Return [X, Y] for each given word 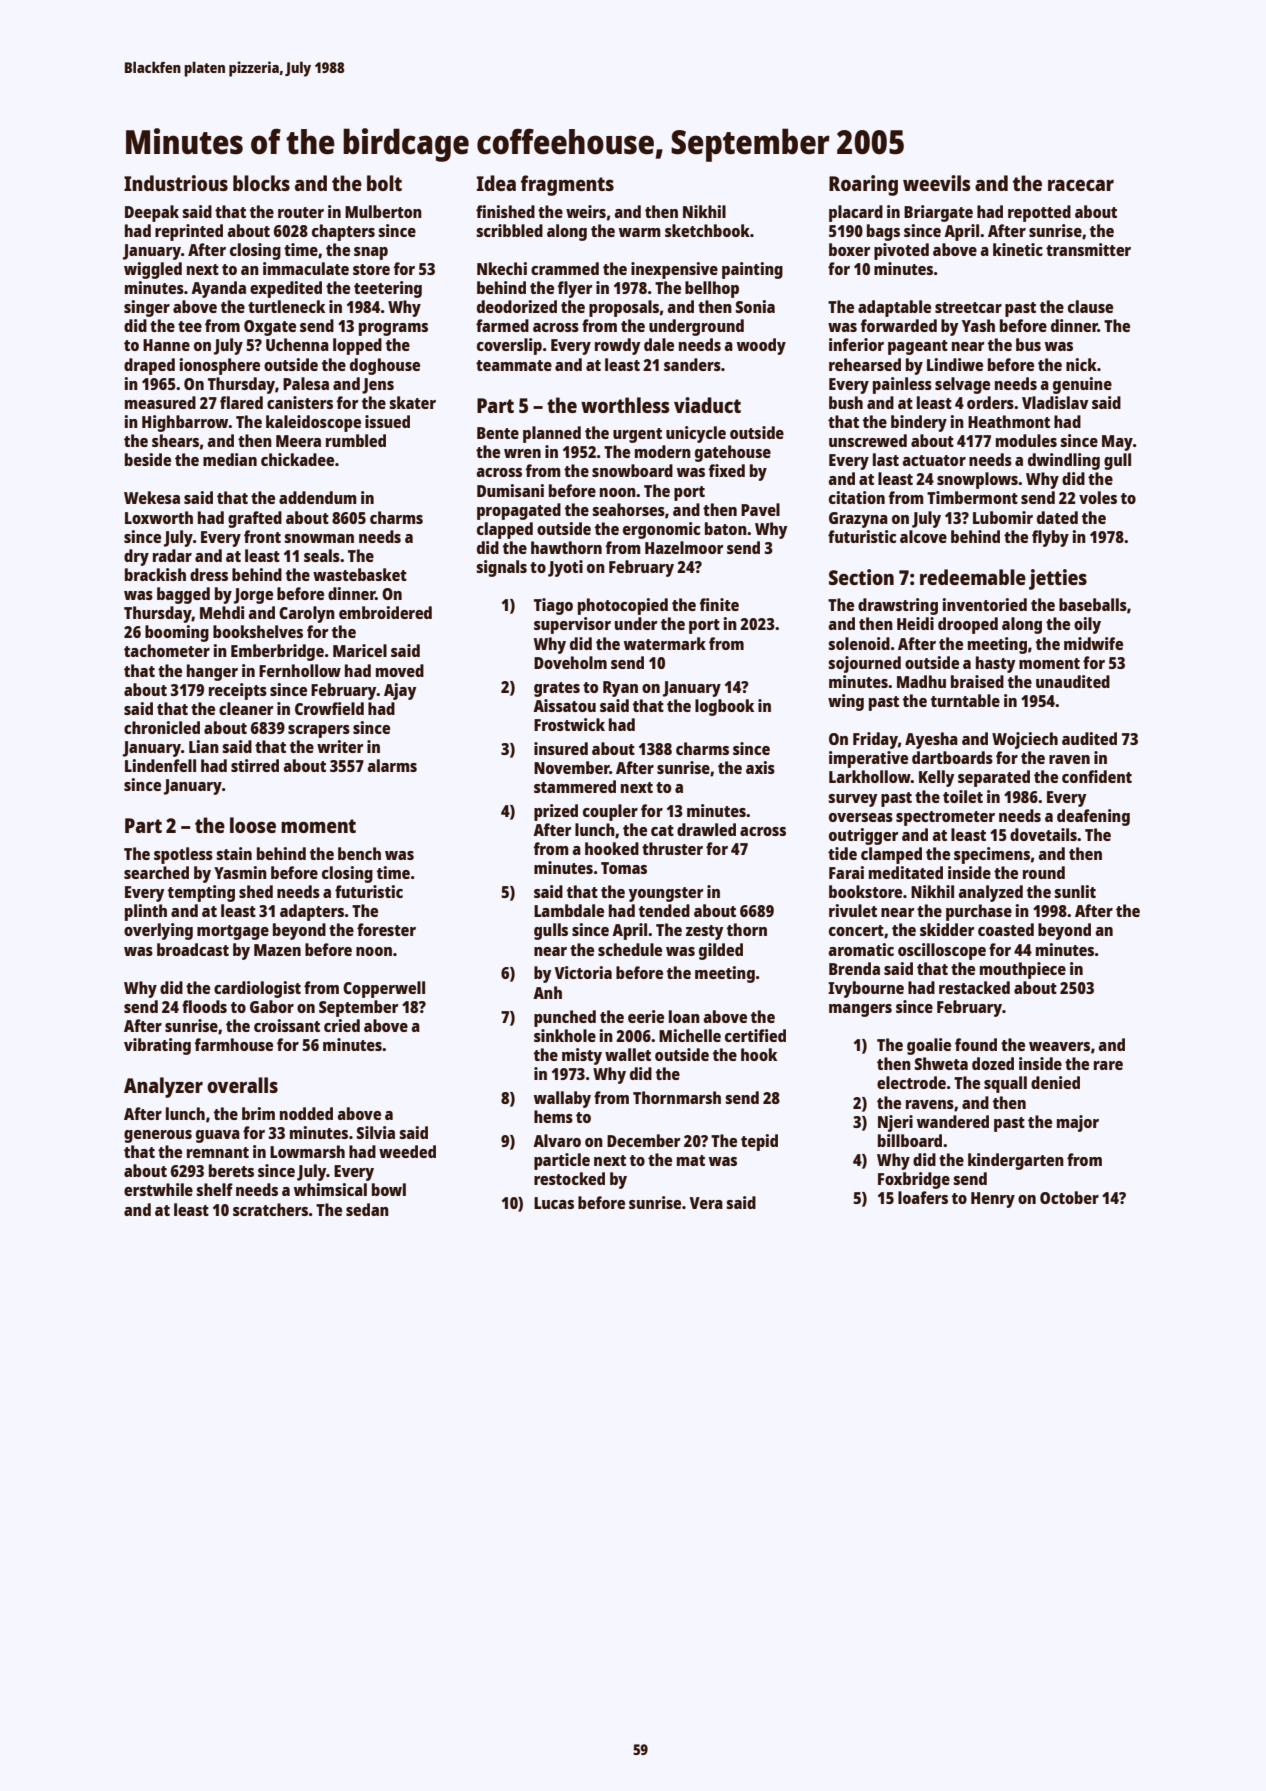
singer [147, 308]
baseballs [1093, 604]
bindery [919, 423]
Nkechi [502, 268]
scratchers [270, 1209]
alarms [392, 765]
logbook [724, 707]
